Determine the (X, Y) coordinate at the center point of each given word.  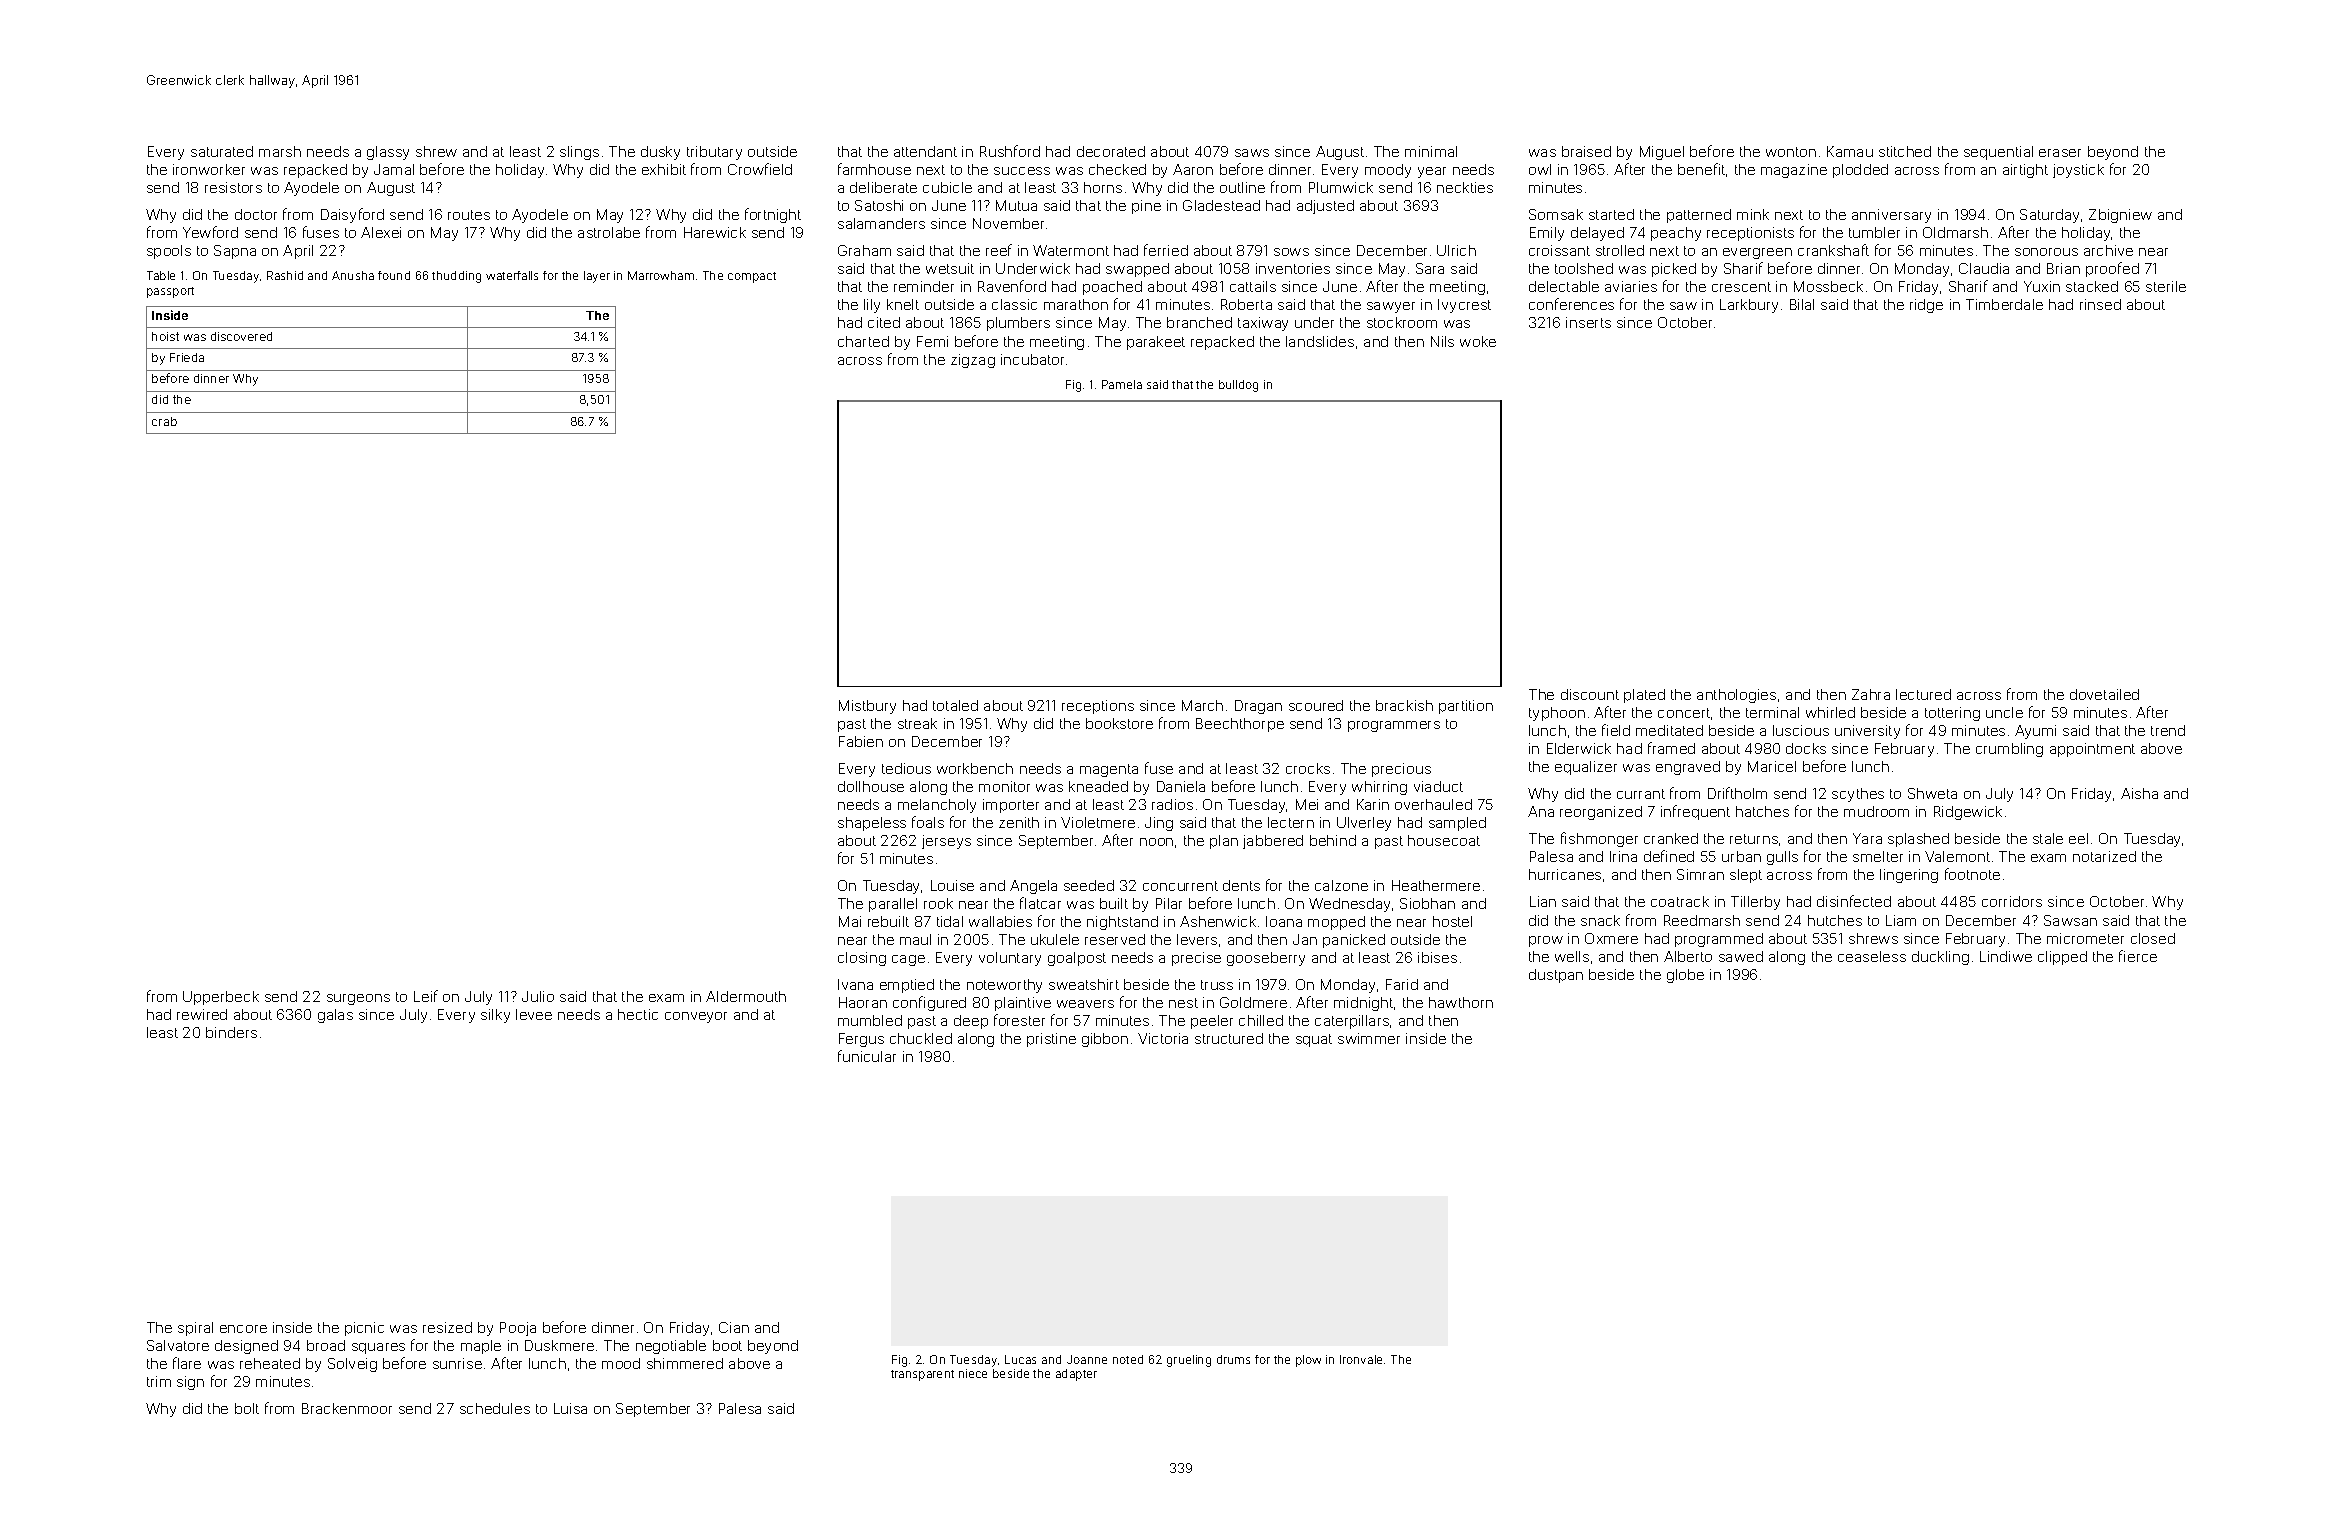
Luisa (570, 1408)
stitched (1905, 151)
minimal (1431, 151)
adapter (1076, 1375)
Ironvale (1361, 1359)
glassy (388, 153)
